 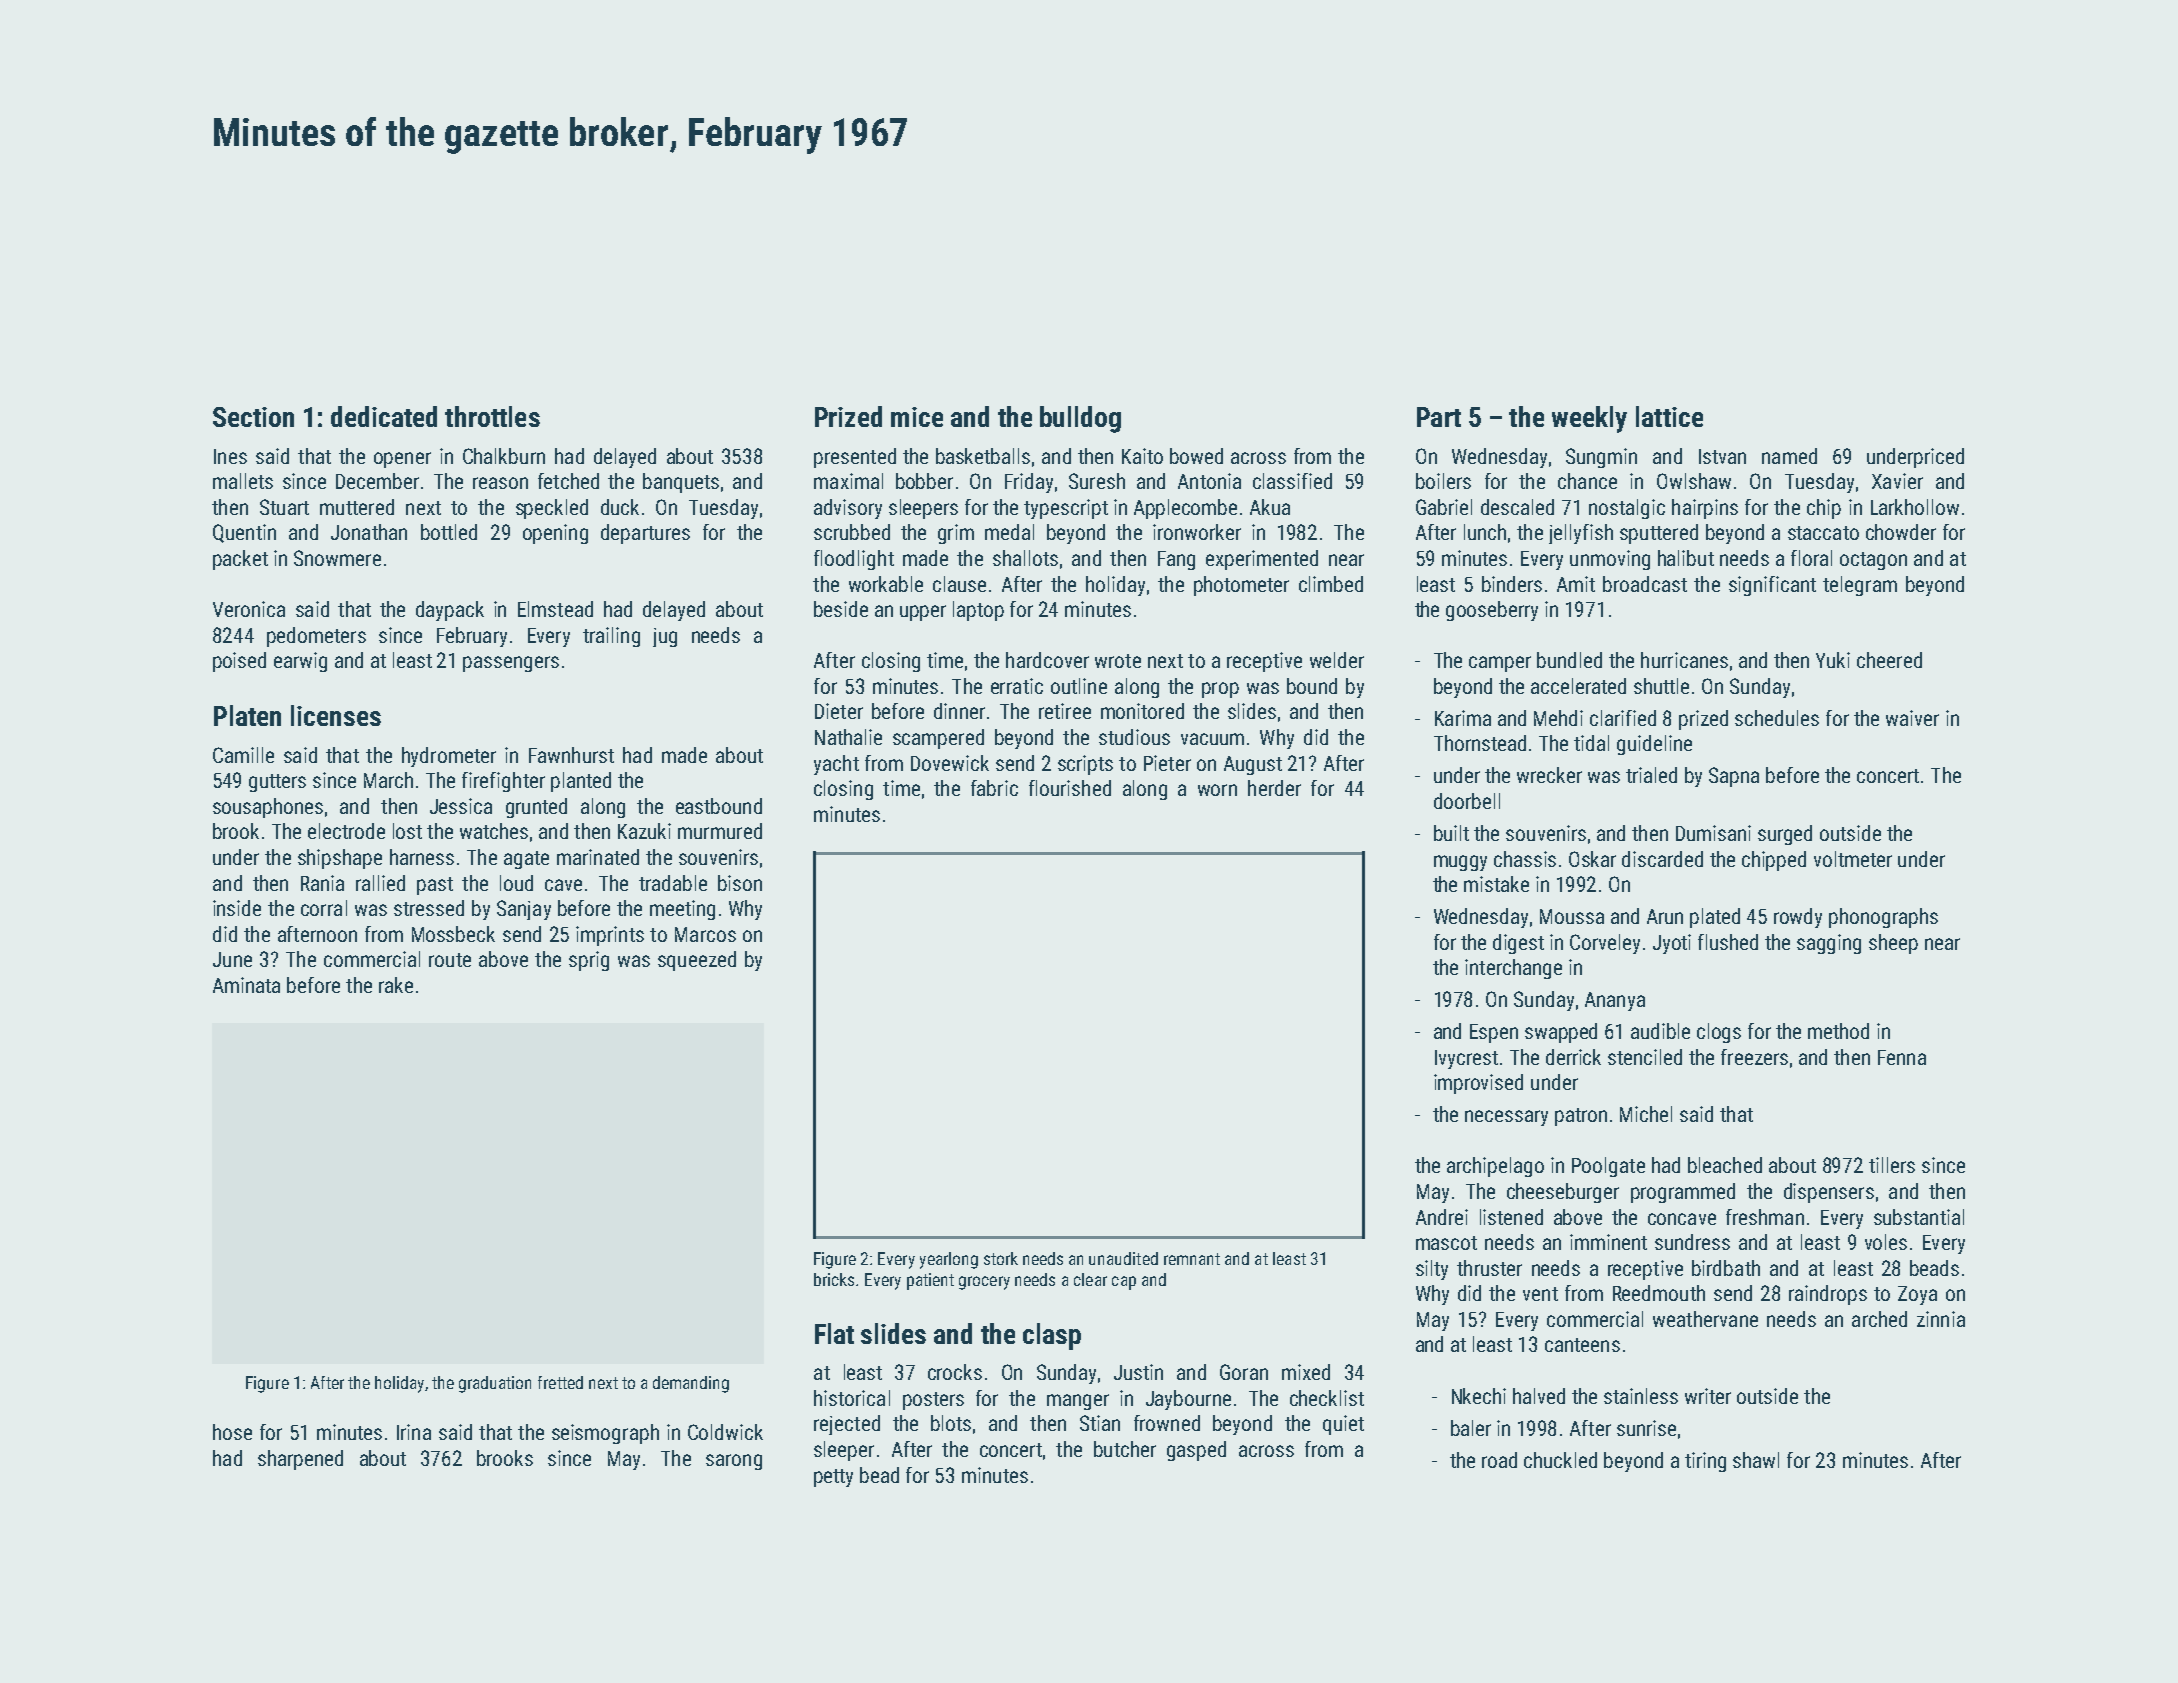 I want to click on dedicated, so click(x=384, y=416).
